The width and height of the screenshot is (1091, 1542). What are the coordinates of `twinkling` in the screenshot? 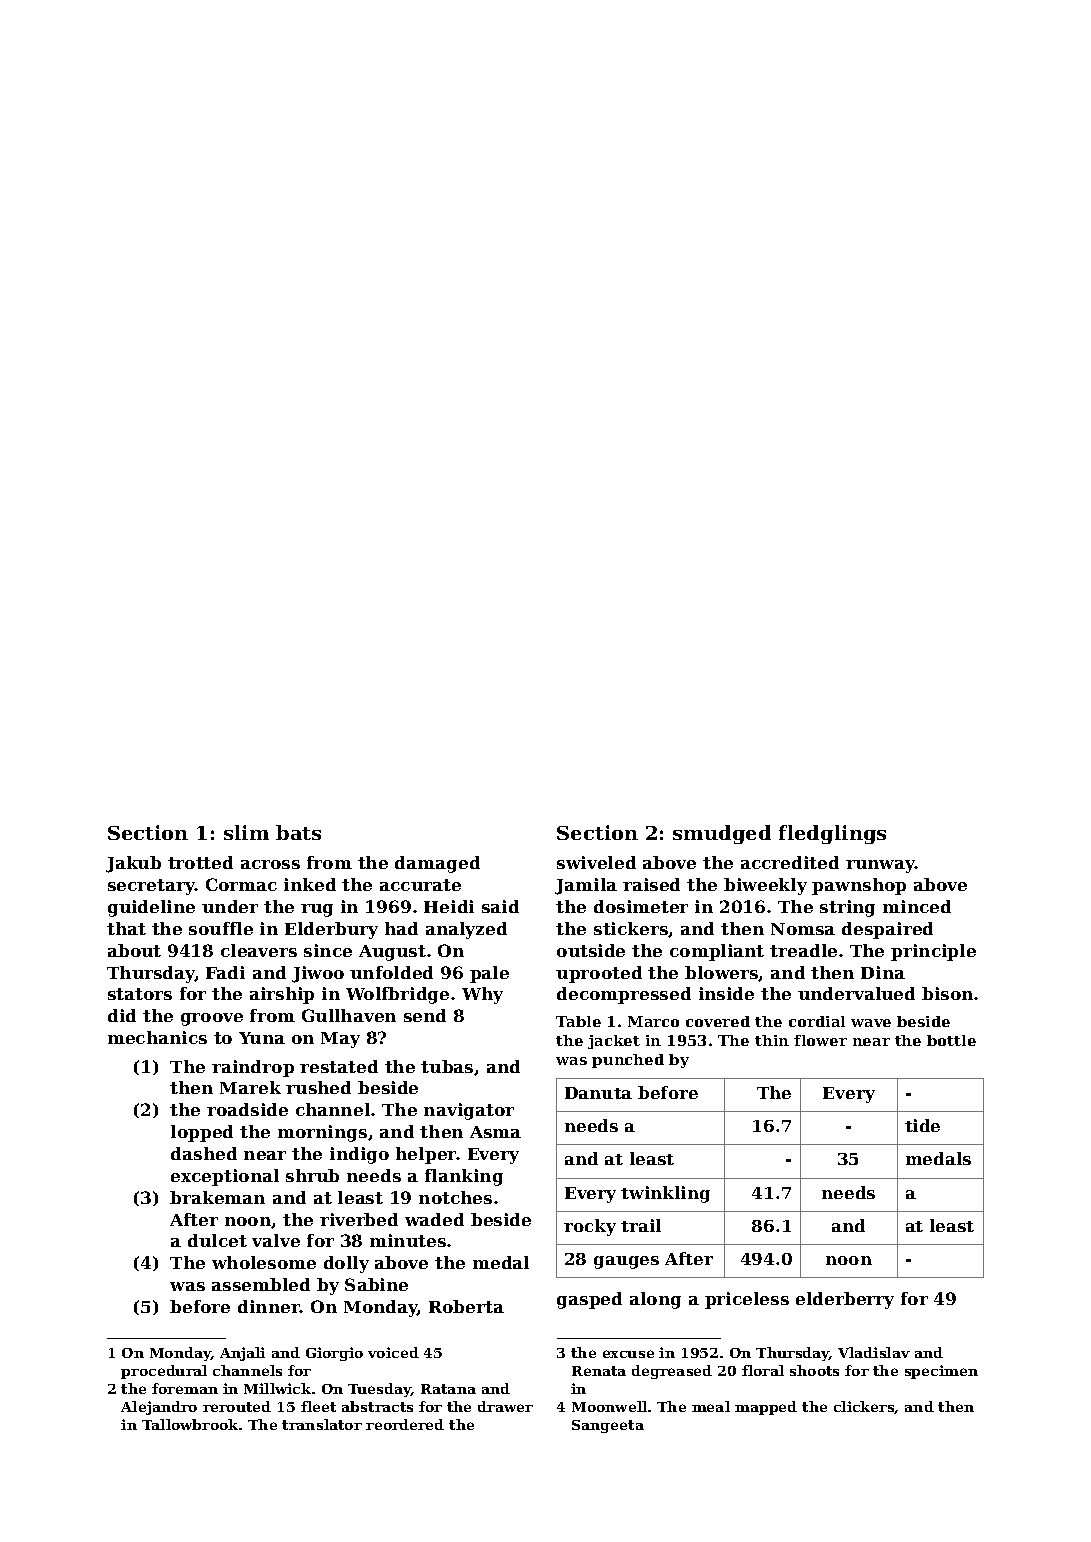 It's located at (665, 1194).
